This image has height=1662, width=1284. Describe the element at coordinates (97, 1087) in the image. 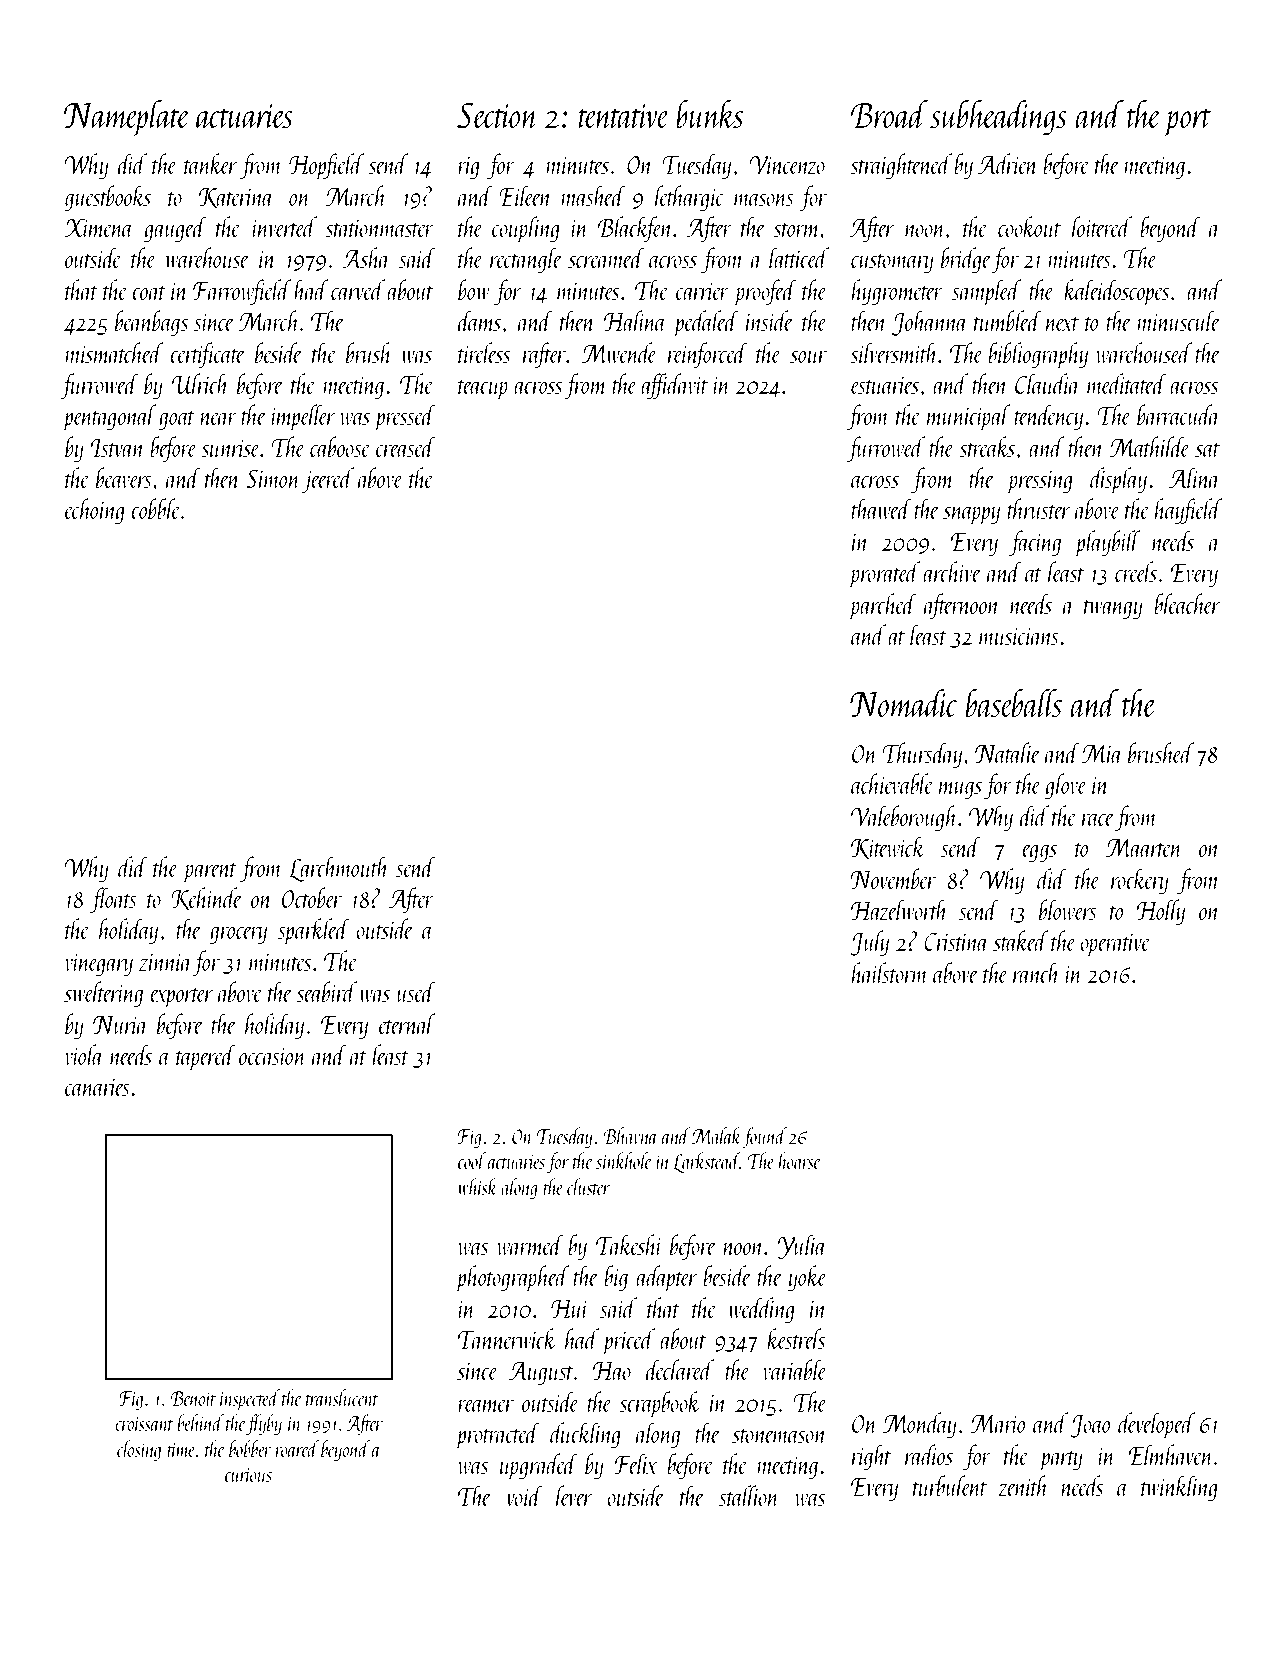

I see `canaries` at that location.
